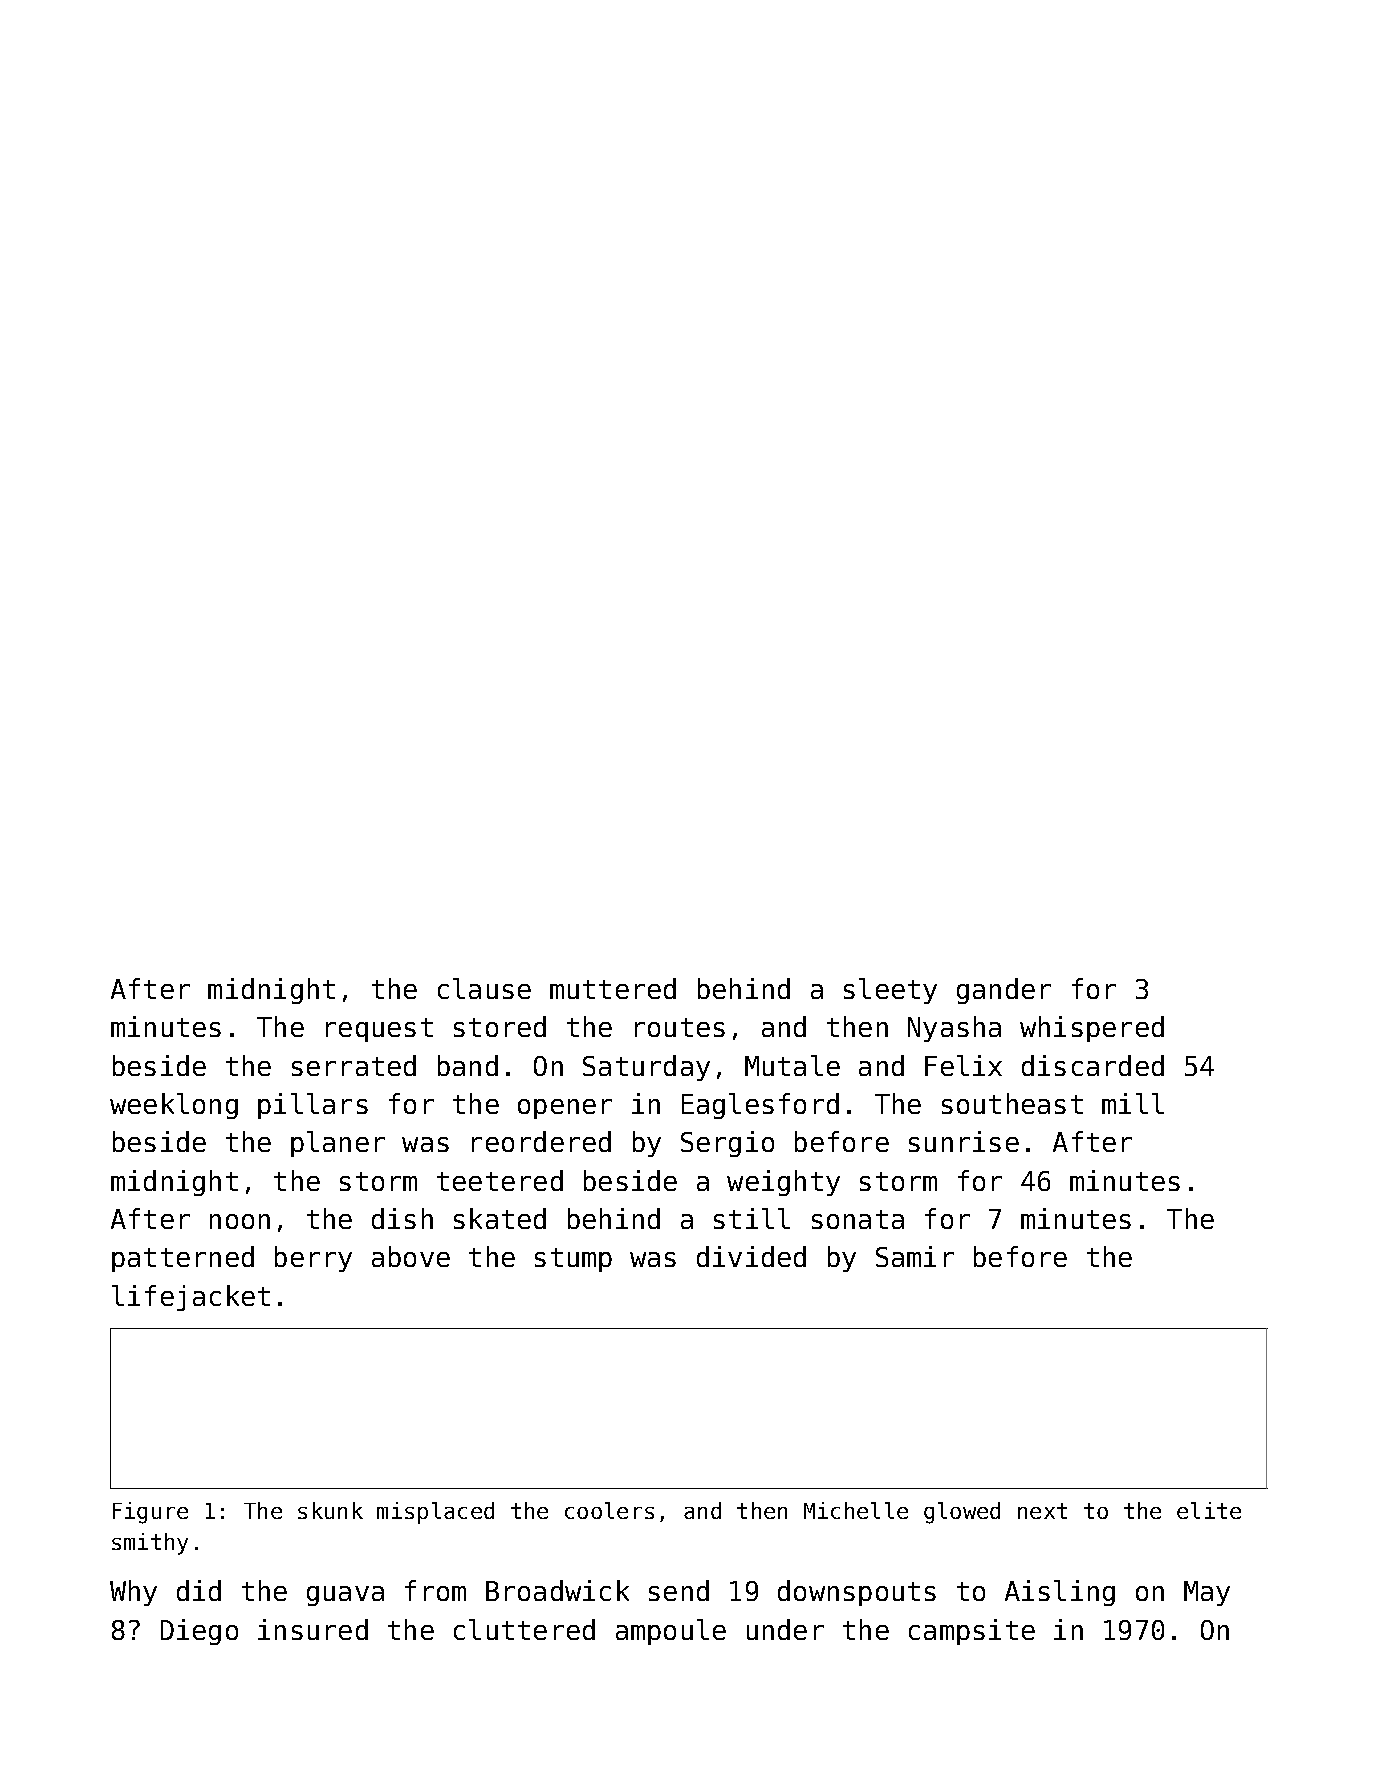  What do you see at coordinates (484, 988) in the screenshot?
I see `clause` at bounding box center [484, 988].
